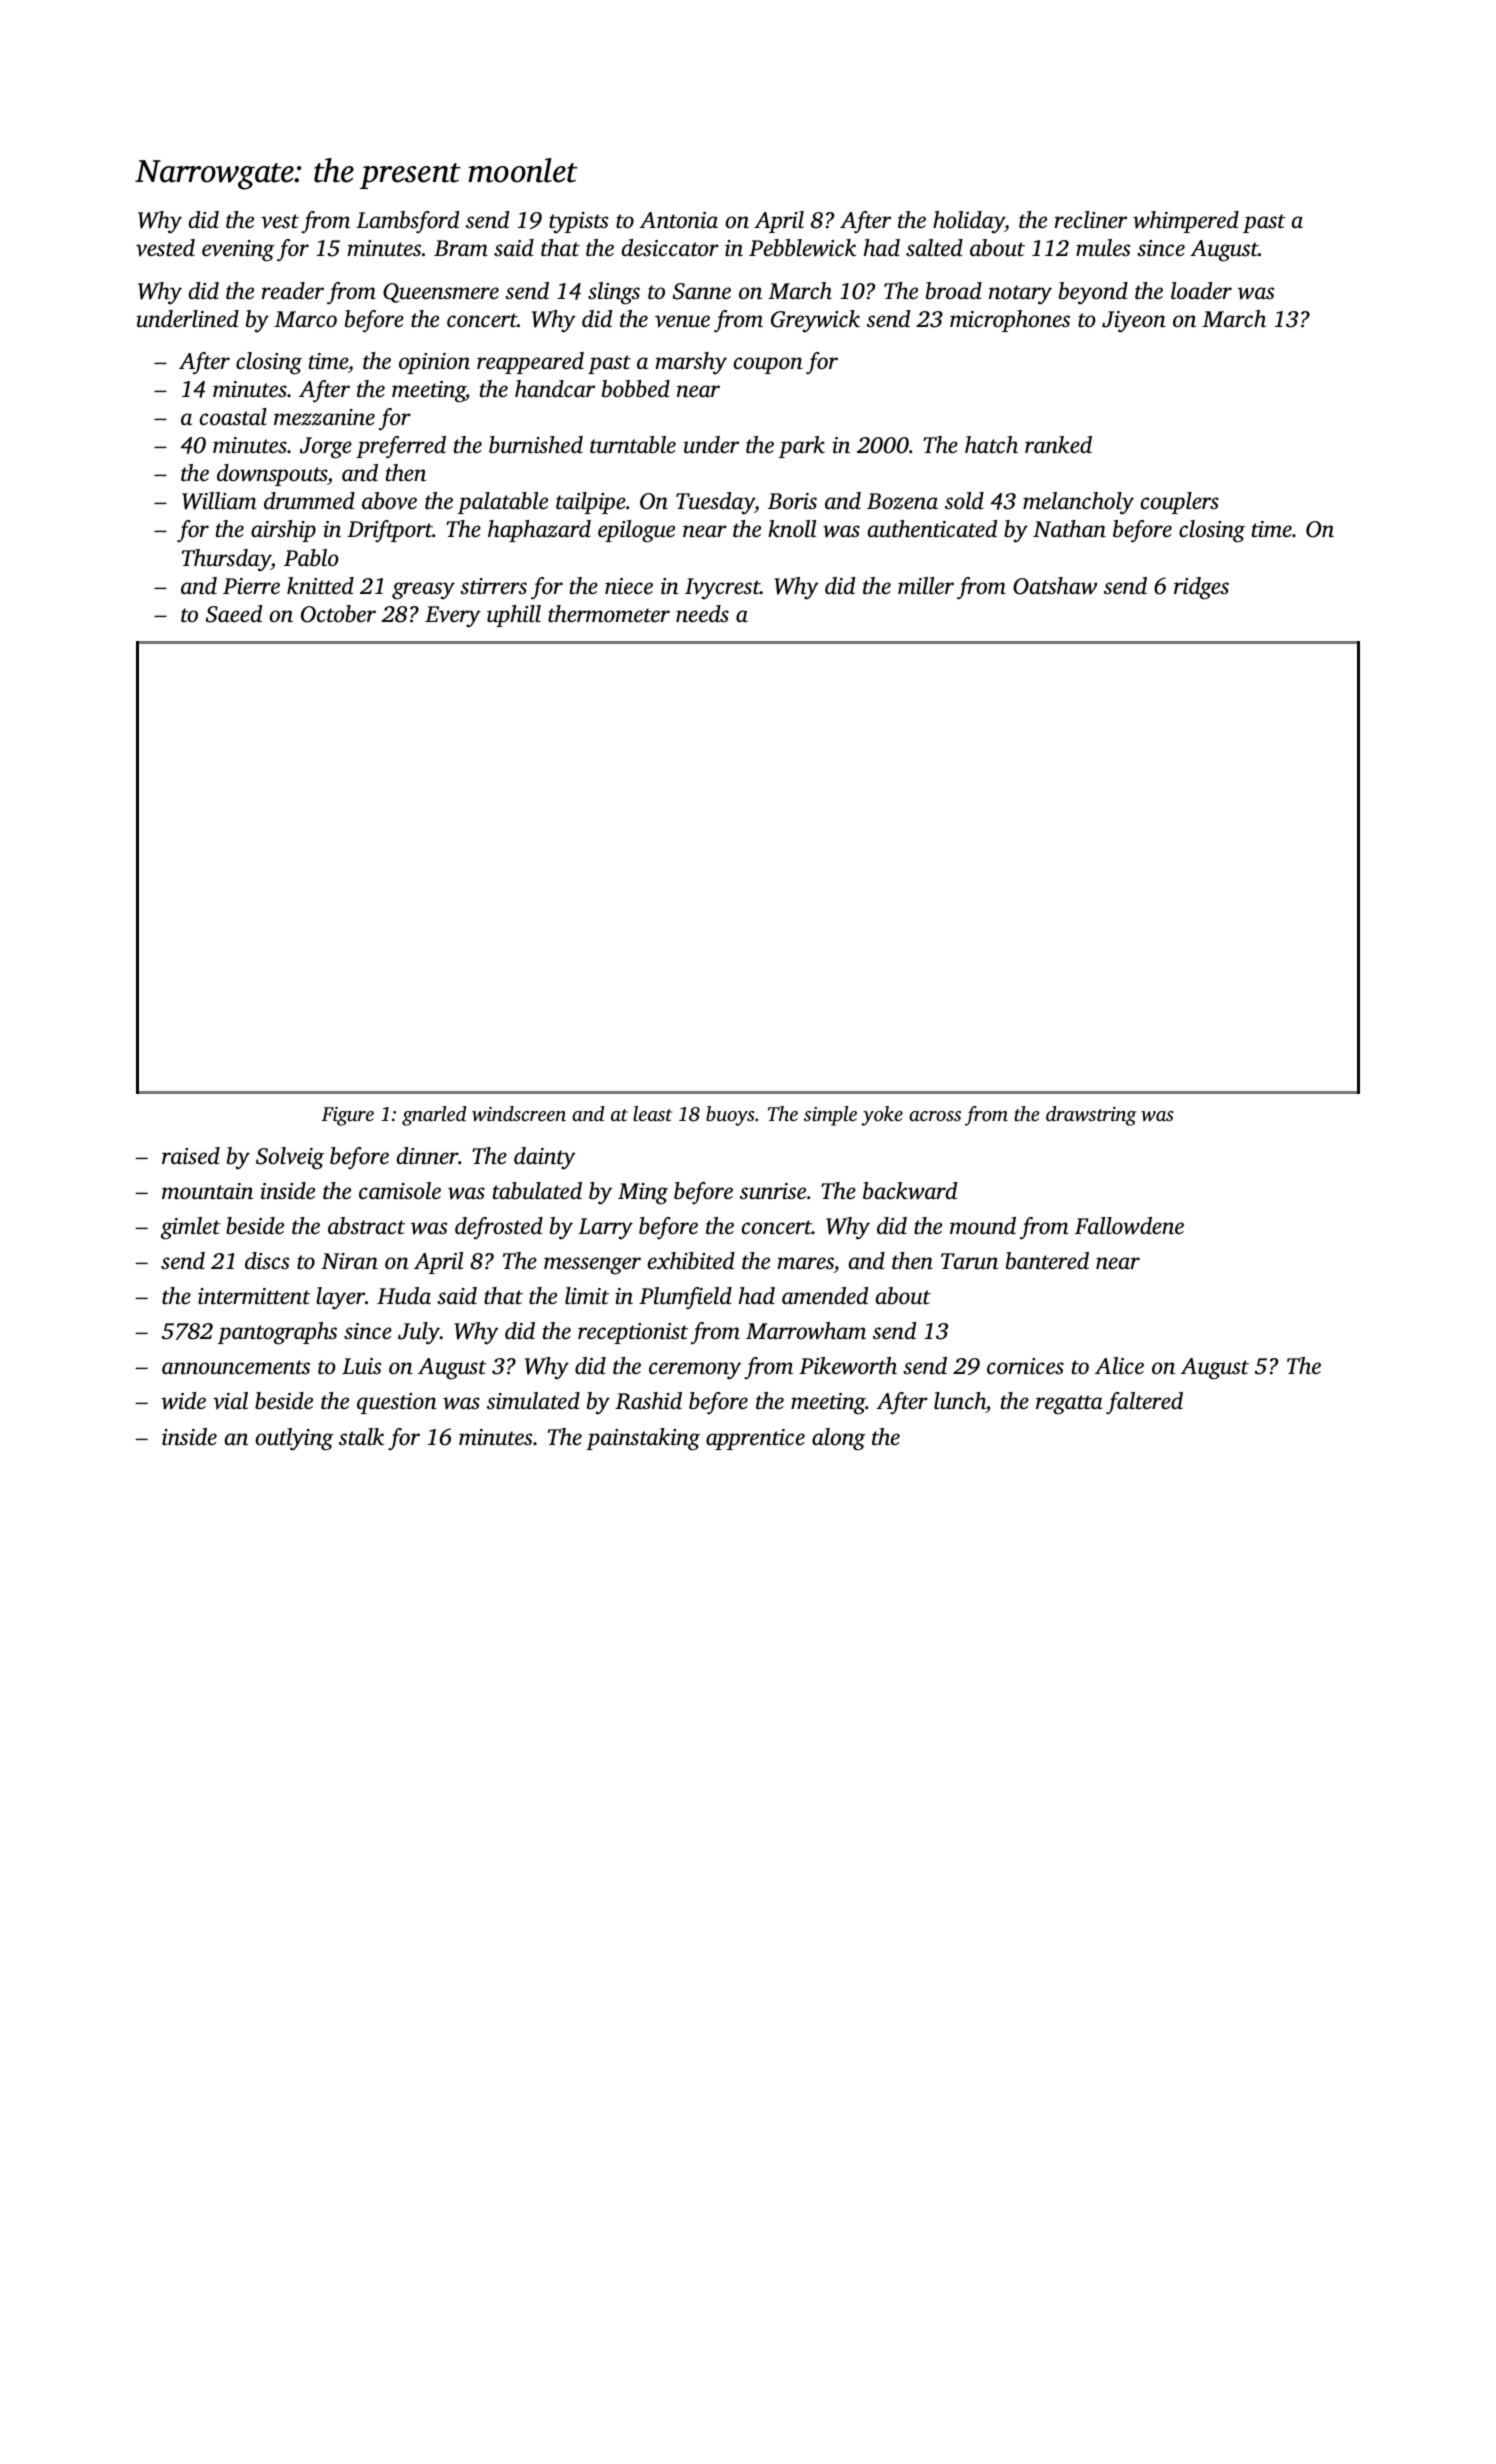 Image resolution: width=1496 pixels, height=2464 pixels. Describe the element at coordinates (347, 1116) in the image. I see `Figure` at that location.
